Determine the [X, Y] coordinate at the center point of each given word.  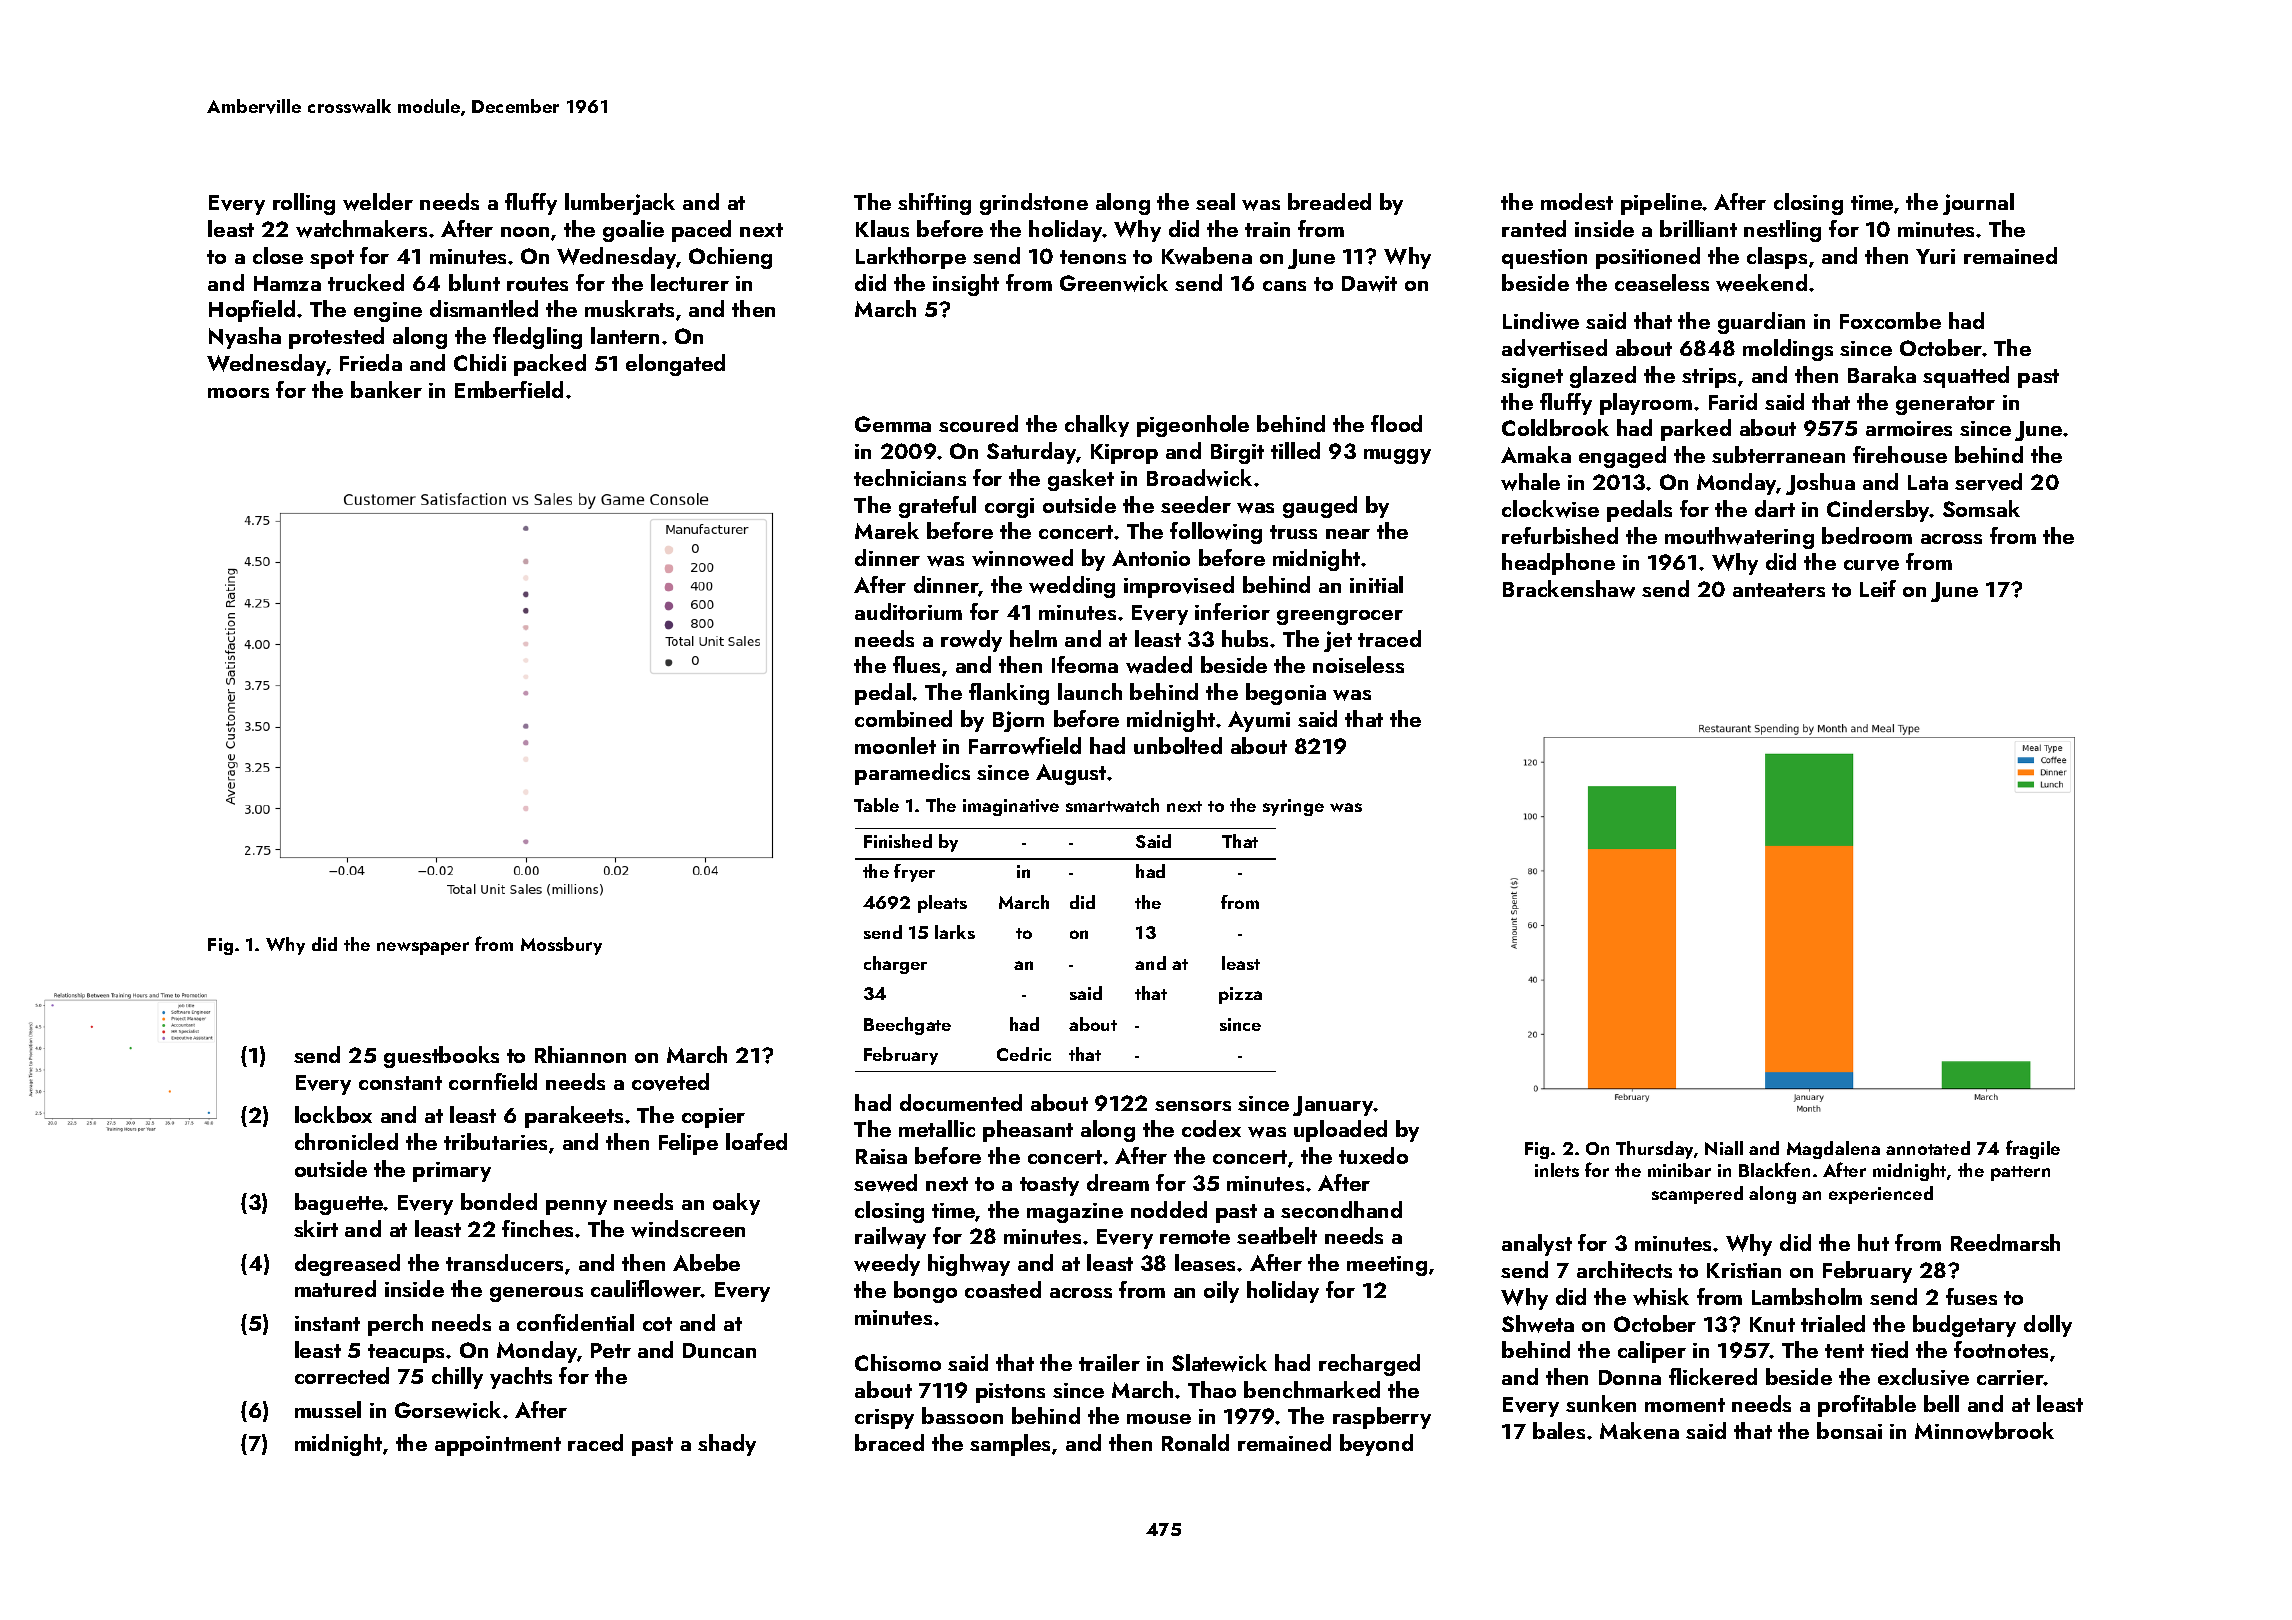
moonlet [895, 745]
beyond [1376, 1445]
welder [378, 202]
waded [1159, 665]
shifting [934, 204]
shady [727, 1445]
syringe [1293, 807]
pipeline [1661, 204]
